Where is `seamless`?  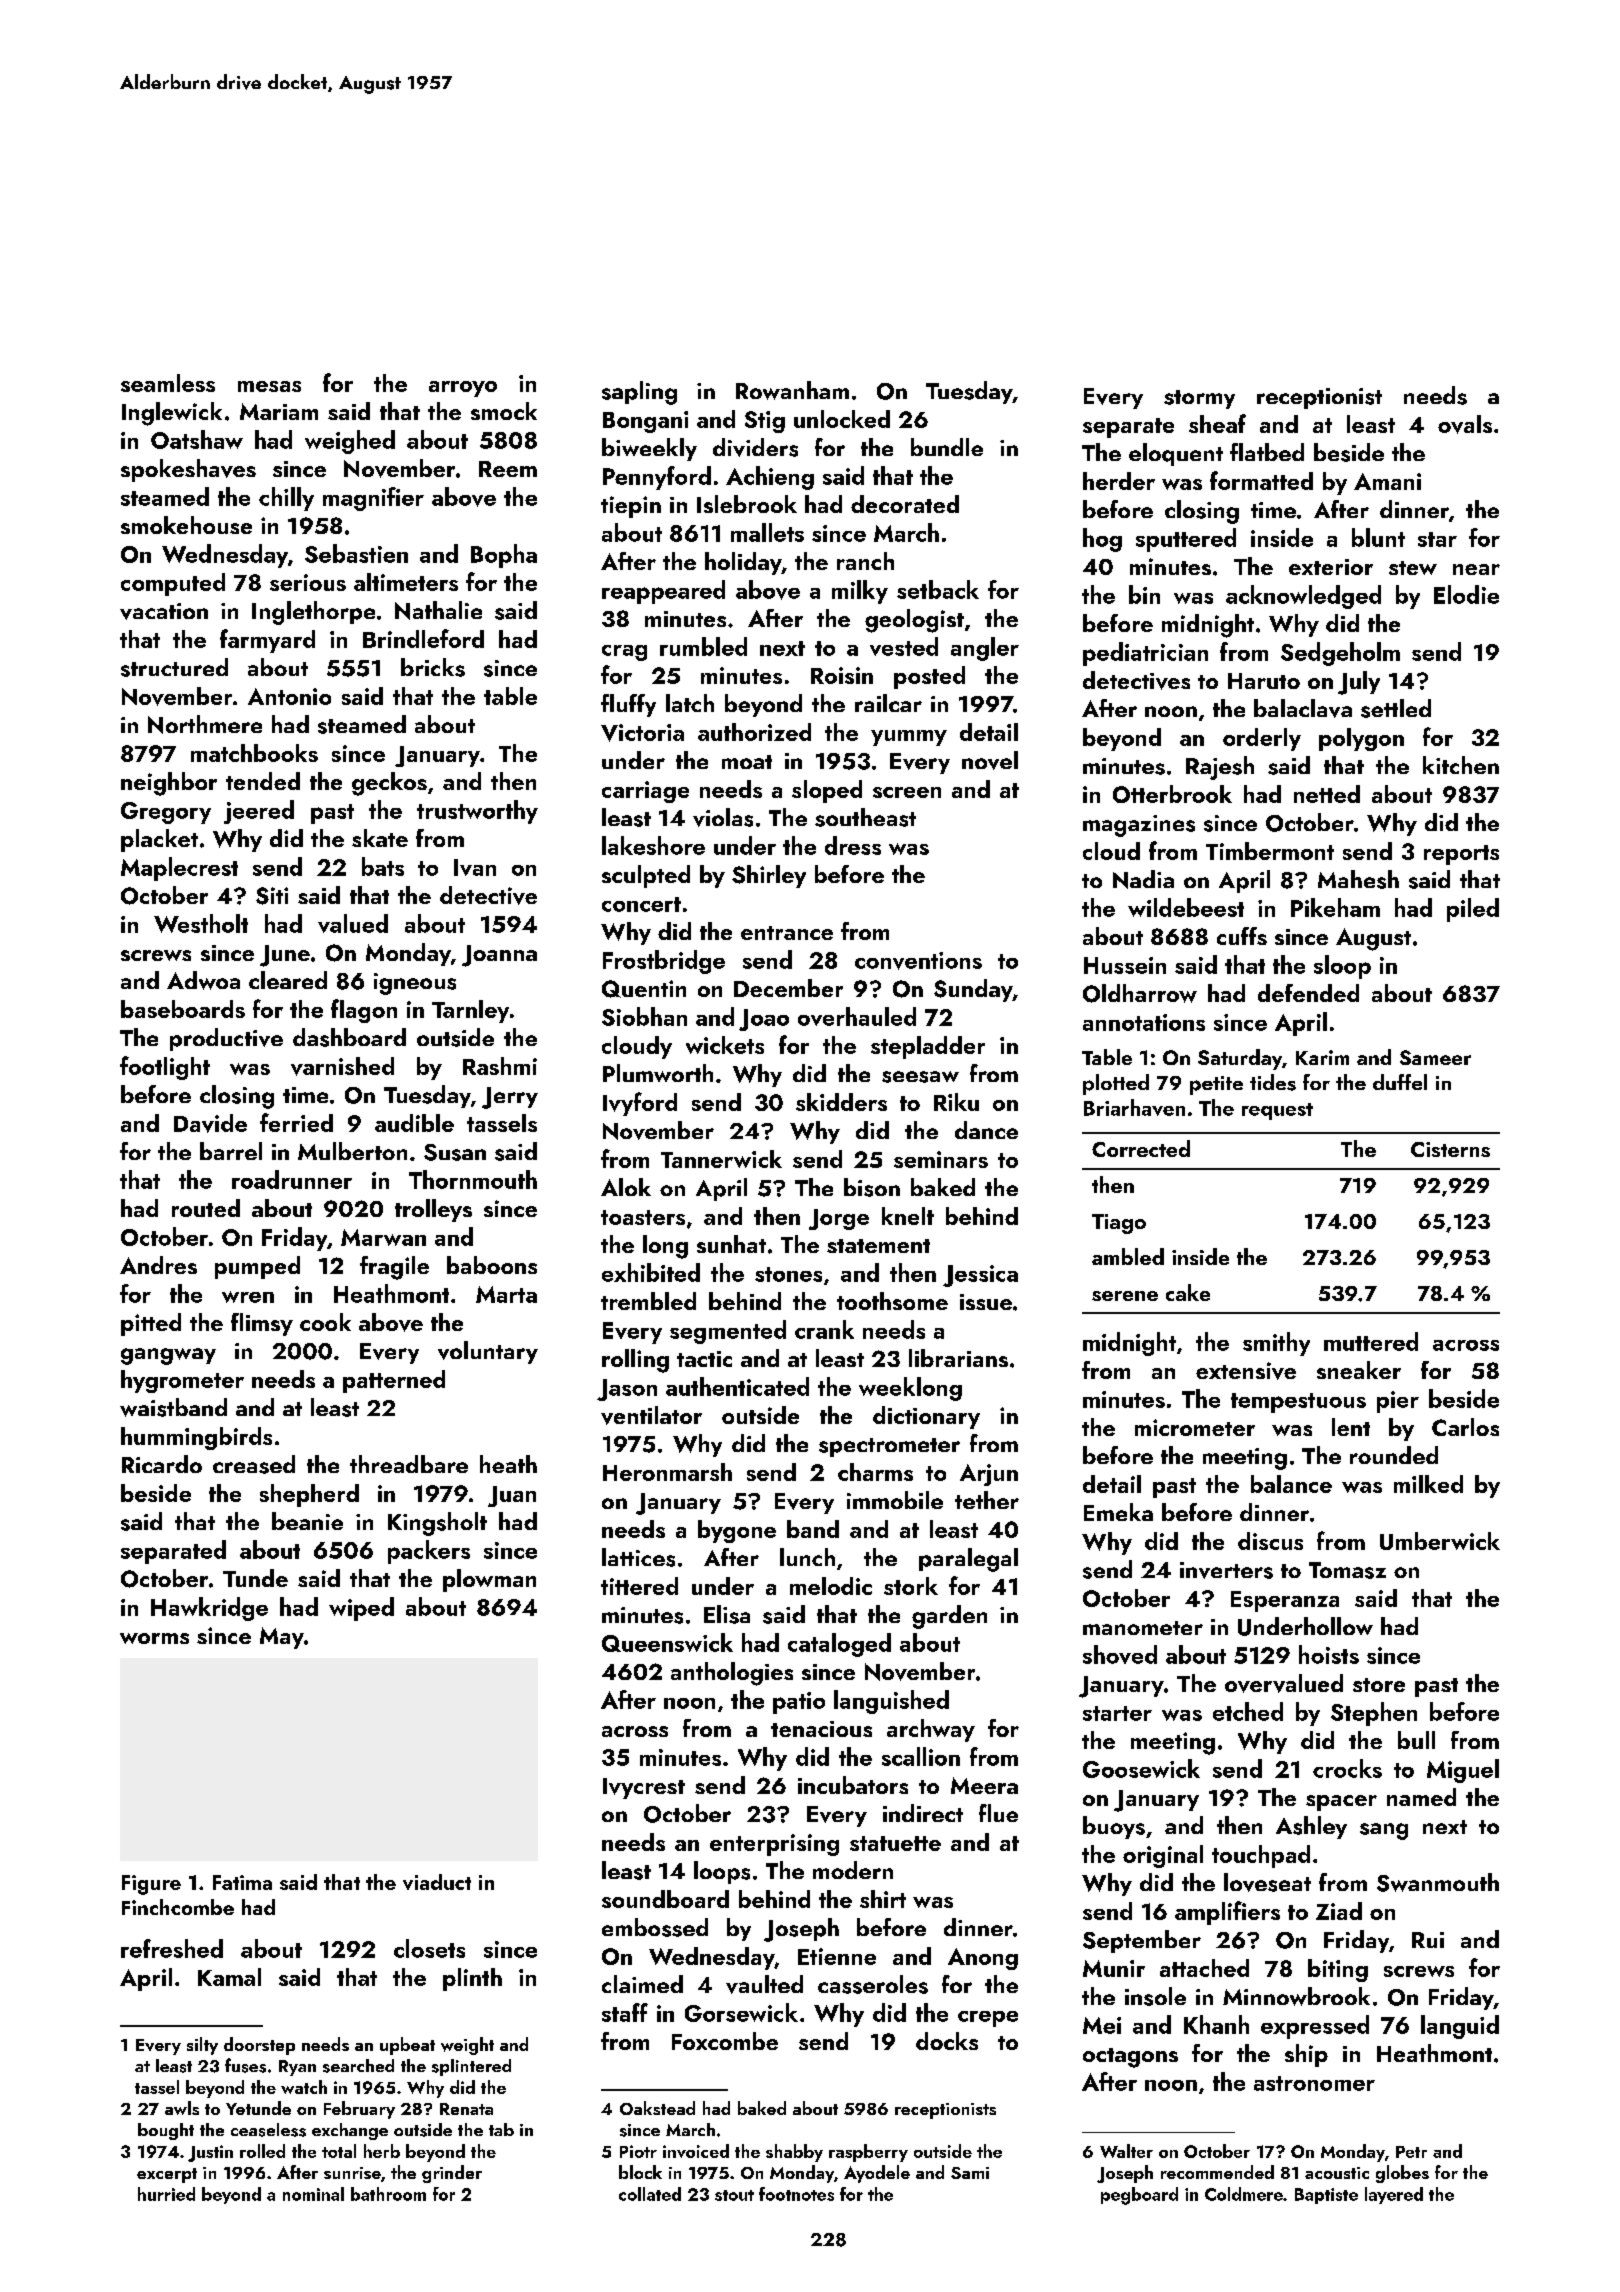
seamless is located at coordinates (168, 383).
